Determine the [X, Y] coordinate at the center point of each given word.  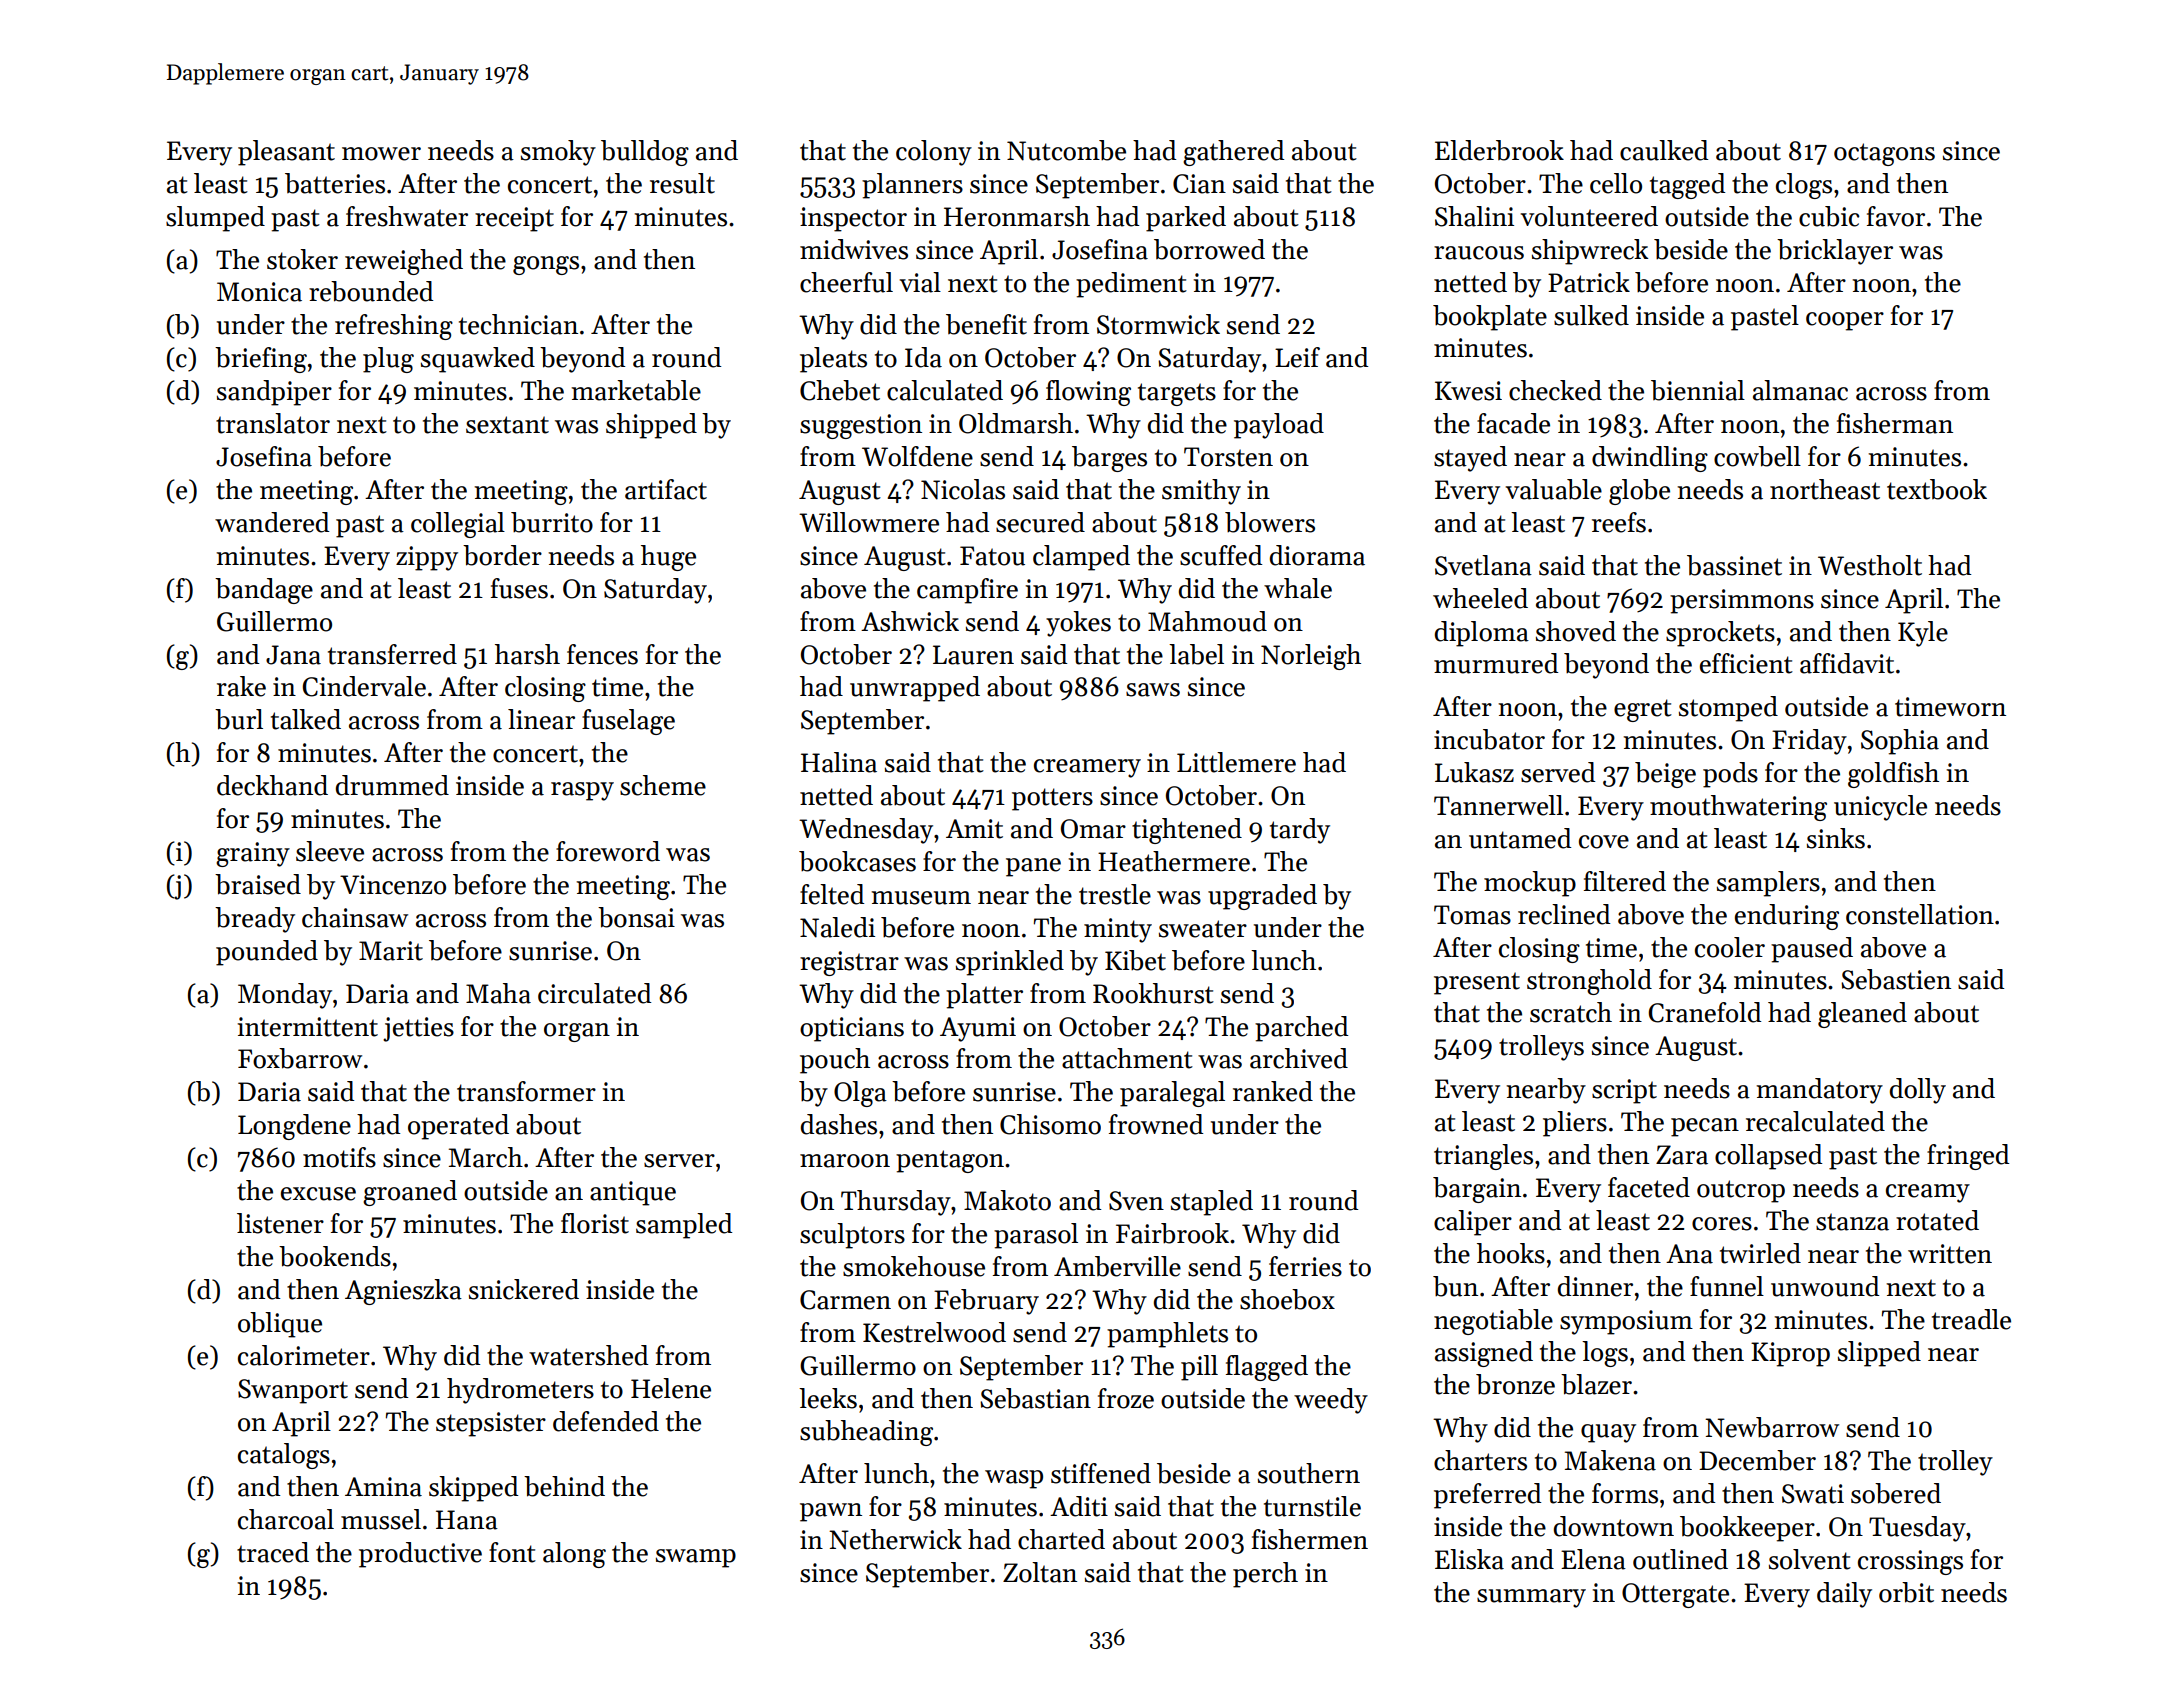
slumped [215, 219]
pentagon [950, 1161]
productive [420, 1555]
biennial [1698, 390]
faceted [1649, 1187]
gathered [1233, 153]
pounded [267, 953]
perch [1265, 1575]
